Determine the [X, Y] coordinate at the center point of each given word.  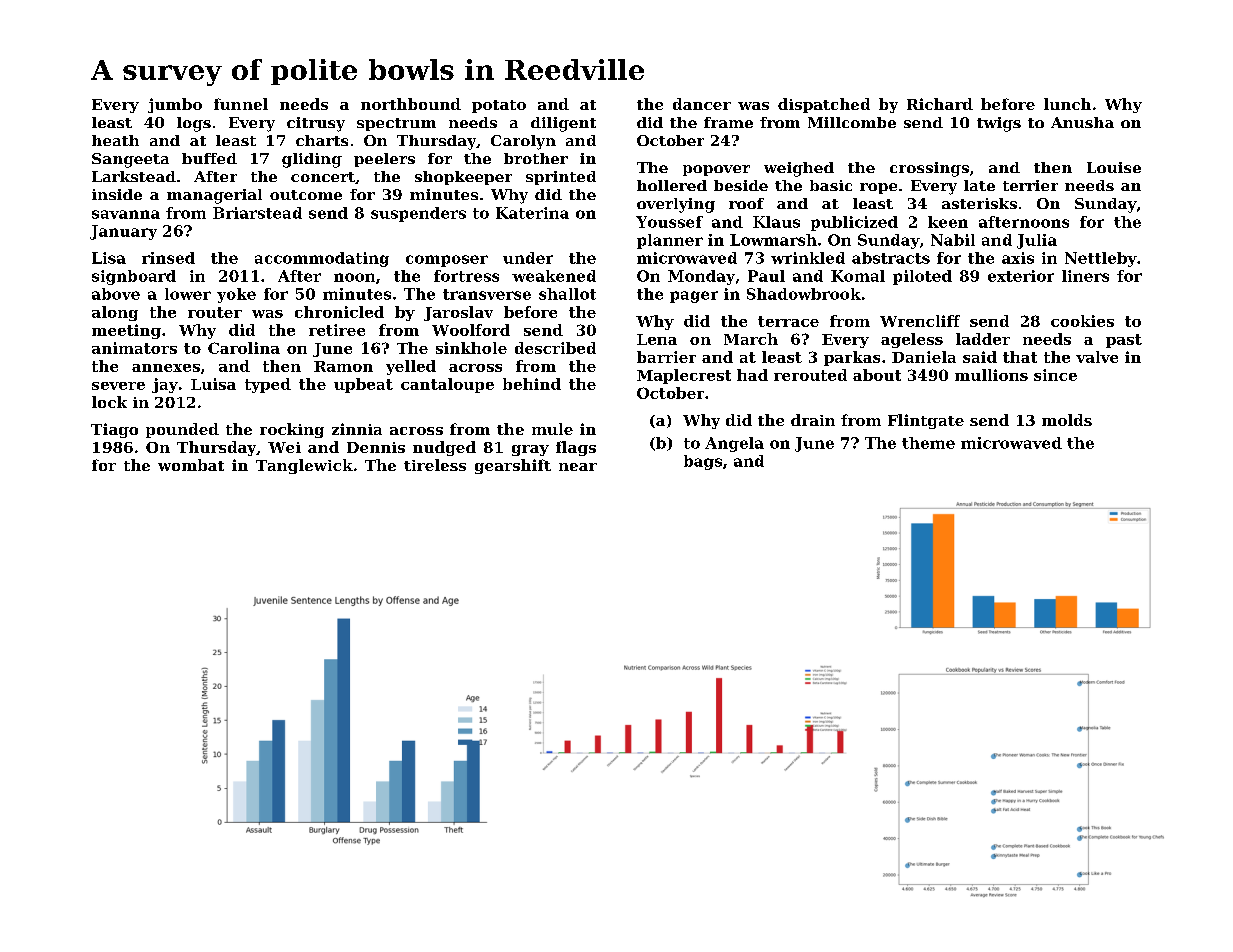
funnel [241, 104]
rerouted [810, 375]
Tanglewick [304, 466]
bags [703, 462]
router [215, 312]
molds [1067, 420]
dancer [702, 104]
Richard [940, 104]
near [578, 467]
